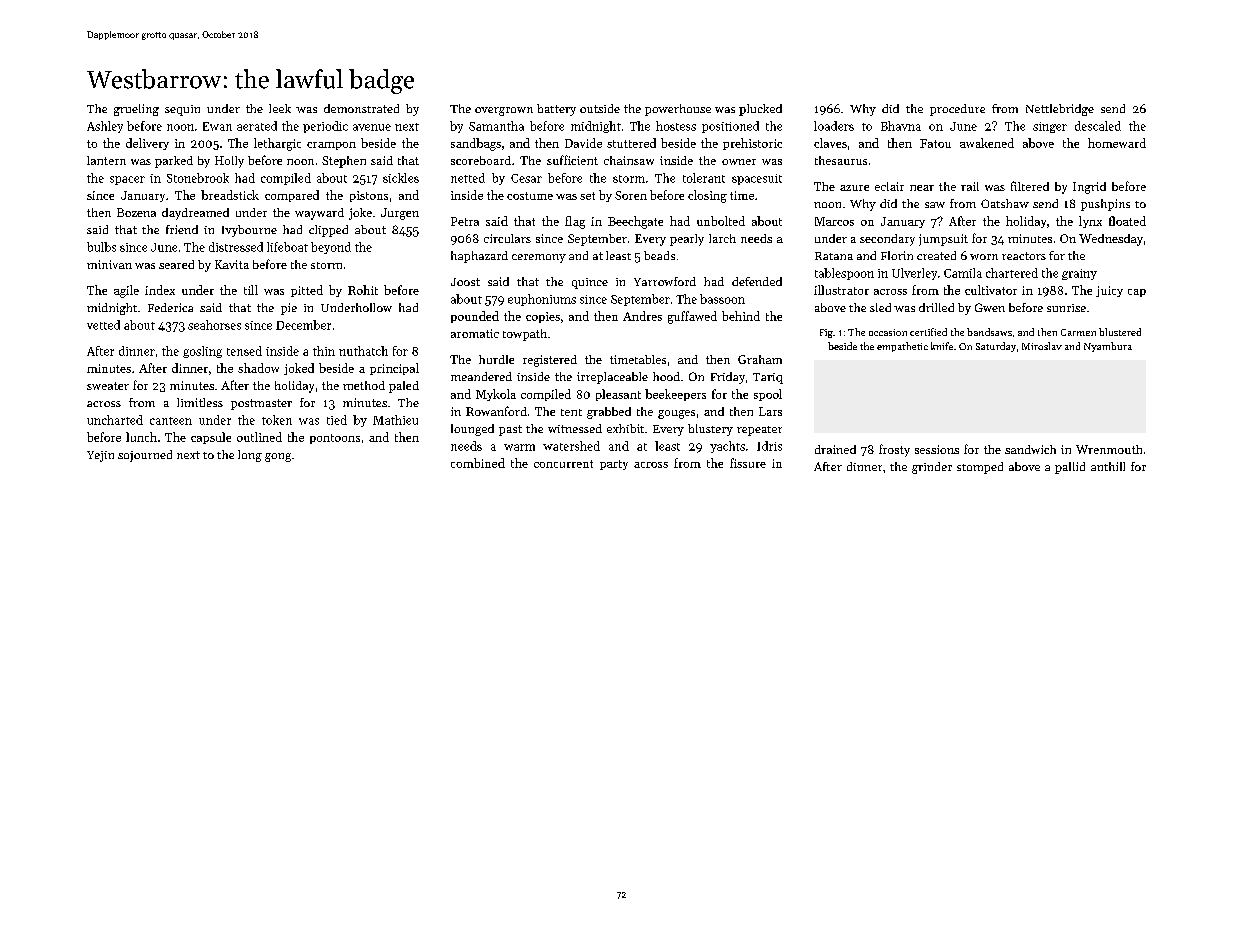  What do you see at coordinates (174, 162) in the screenshot?
I see `parked` at bounding box center [174, 162].
